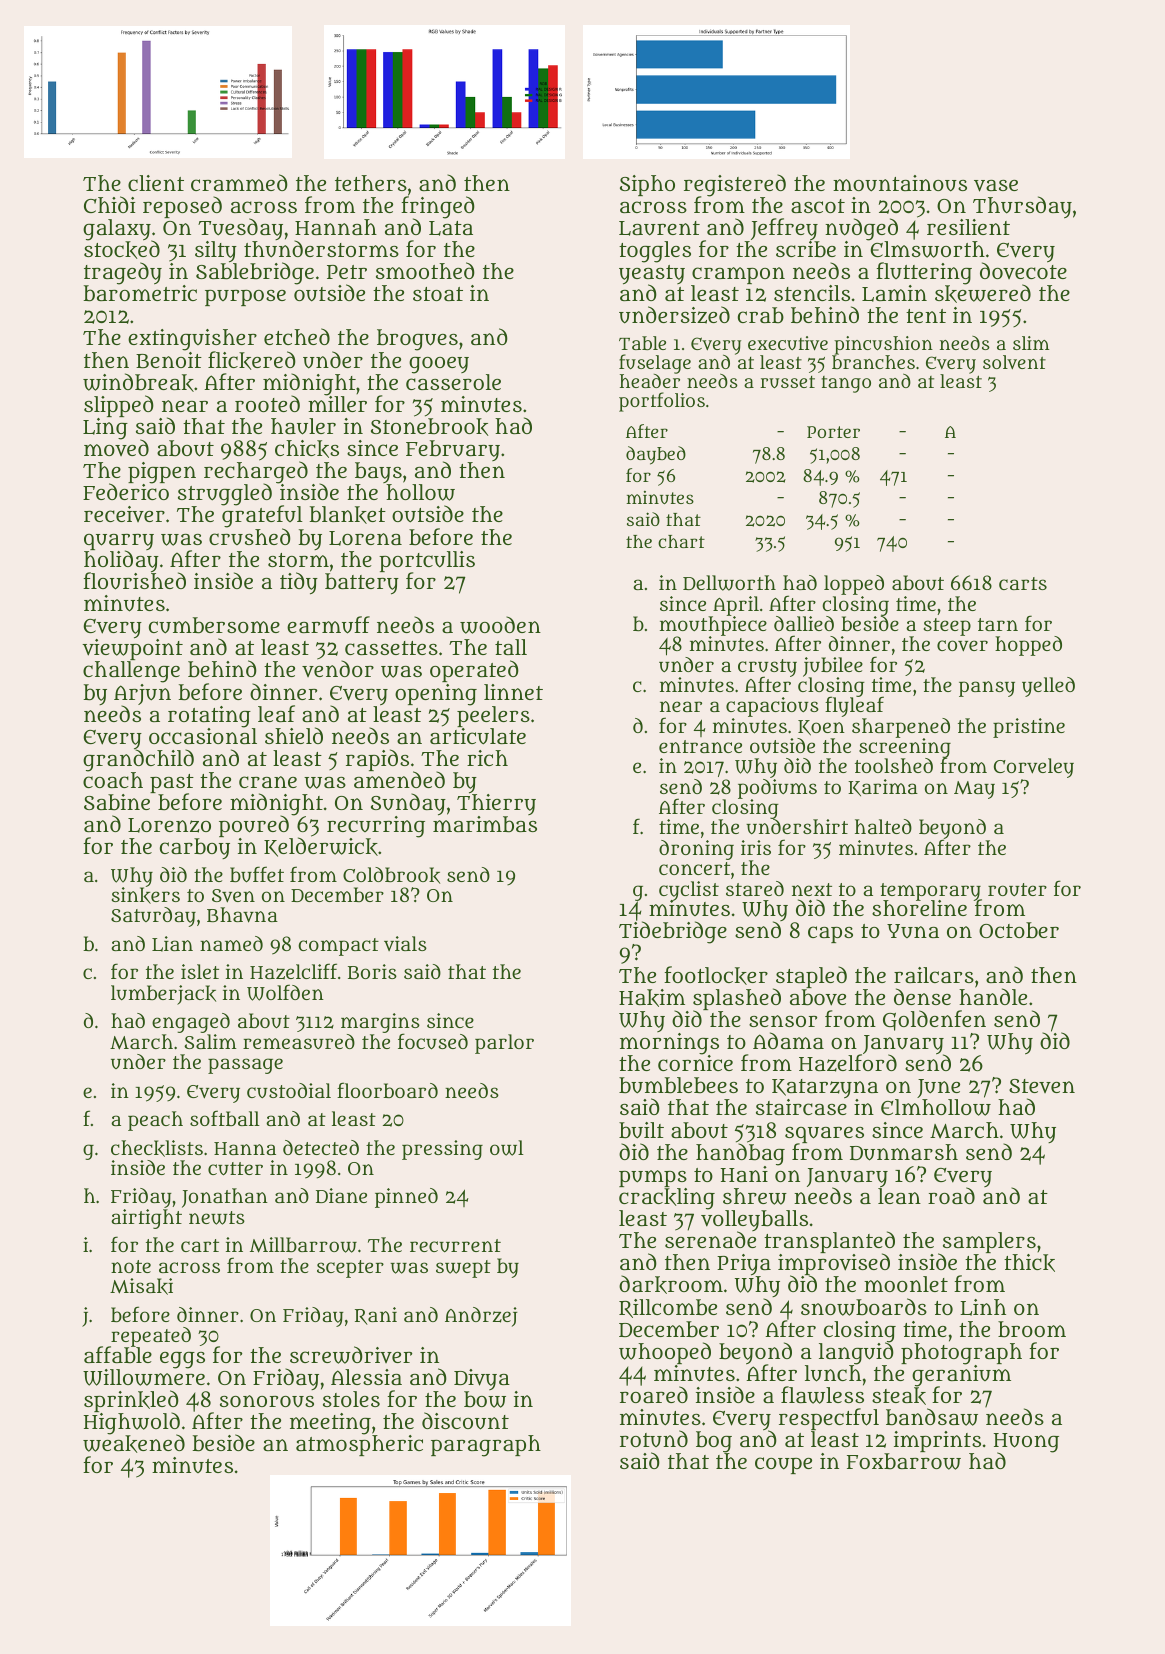 The width and height of the screenshot is (1165, 1654). Describe the element at coordinates (1014, 362) in the screenshot. I see `solvent` at that location.
